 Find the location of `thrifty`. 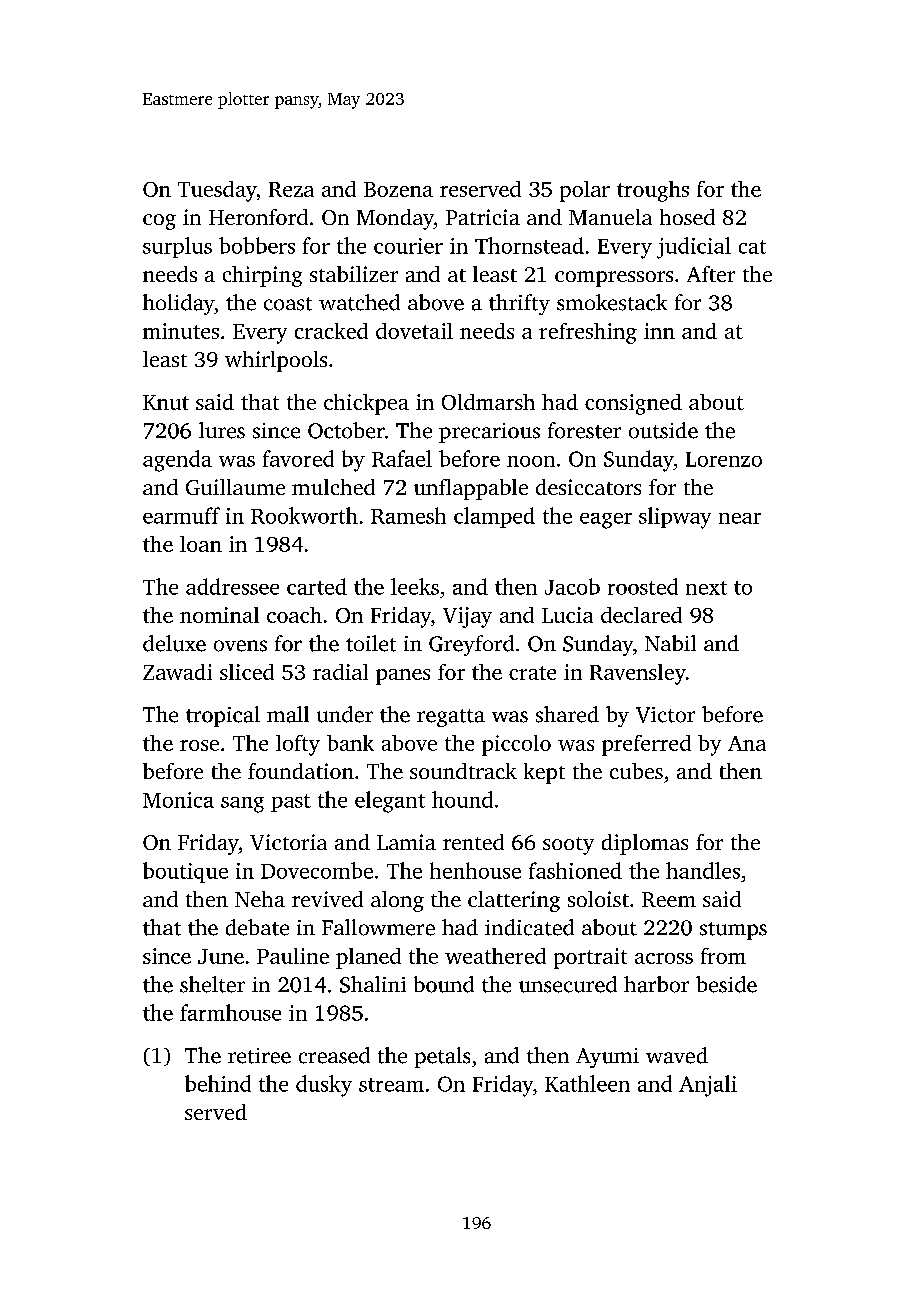

thrifty is located at coordinates (519, 304).
